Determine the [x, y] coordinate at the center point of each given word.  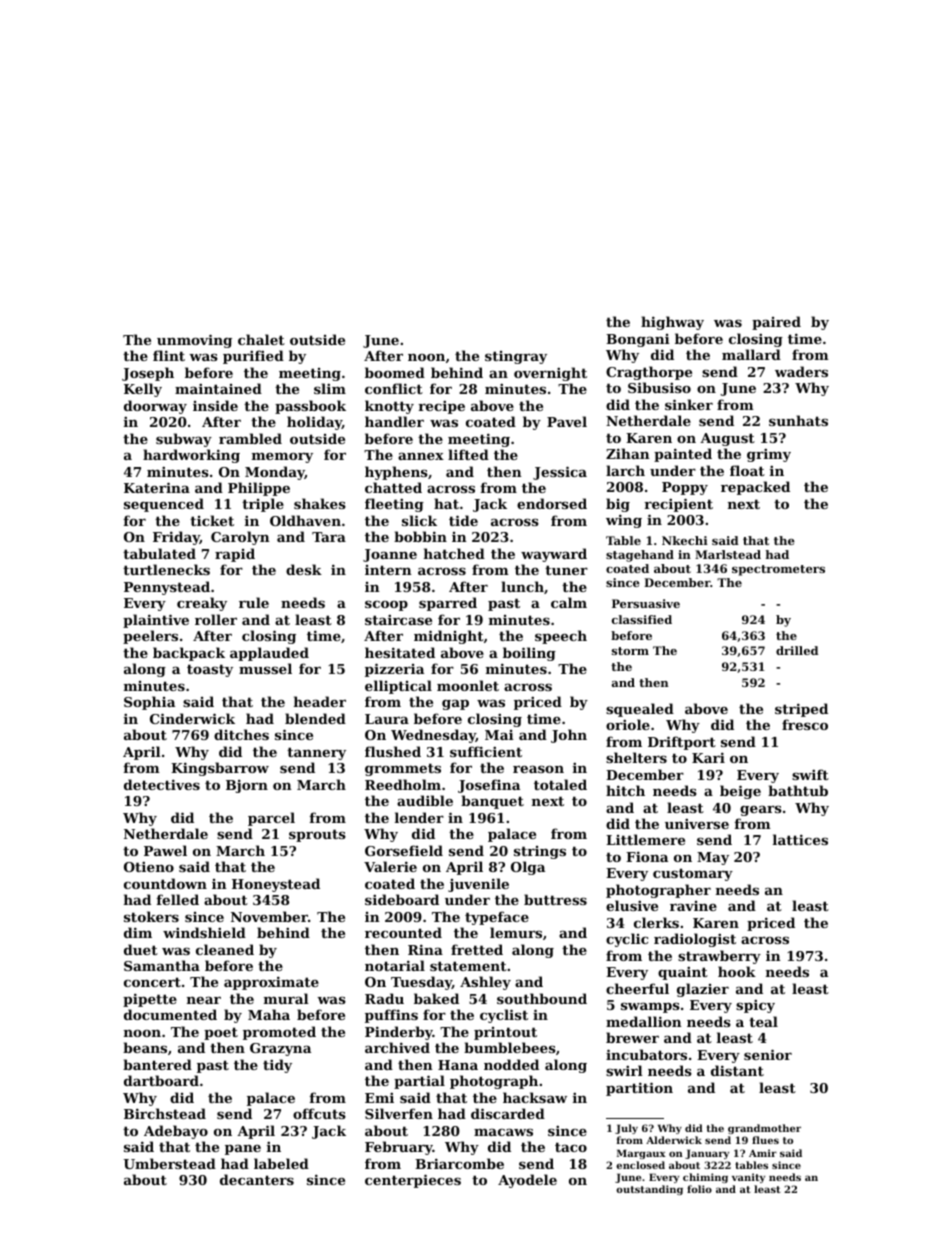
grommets [403, 769]
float [747, 470]
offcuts [319, 1113]
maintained [218, 388]
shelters [636, 757]
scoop [386, 606]
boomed [395, 372]
